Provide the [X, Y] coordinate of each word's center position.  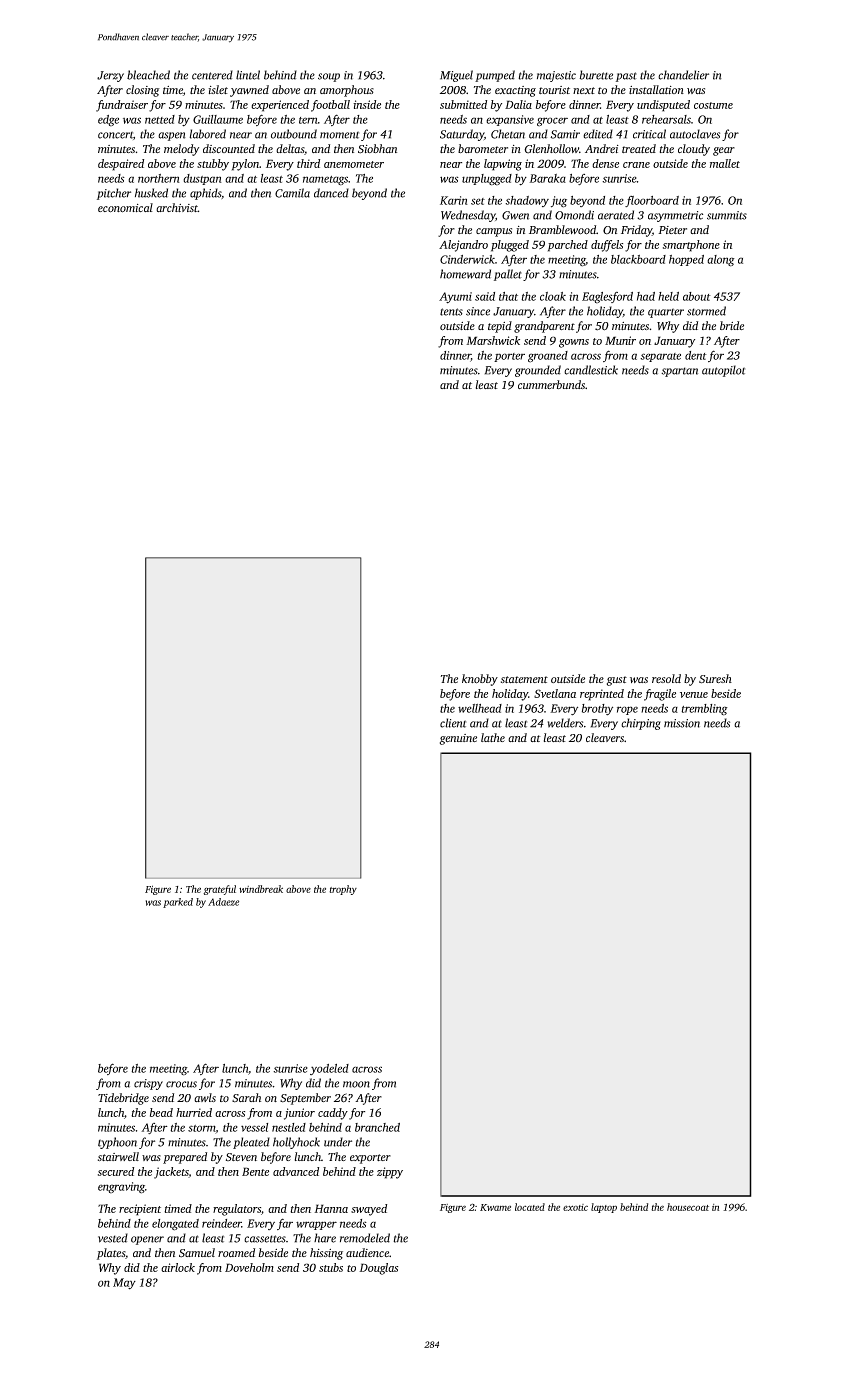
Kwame [495, 1207]
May [124, 1284]
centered [212, 75]
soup [329, 77]
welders [565, 723]
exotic [575, 1207]
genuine [458, 739]
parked [178, 903]
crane [636, 165]
